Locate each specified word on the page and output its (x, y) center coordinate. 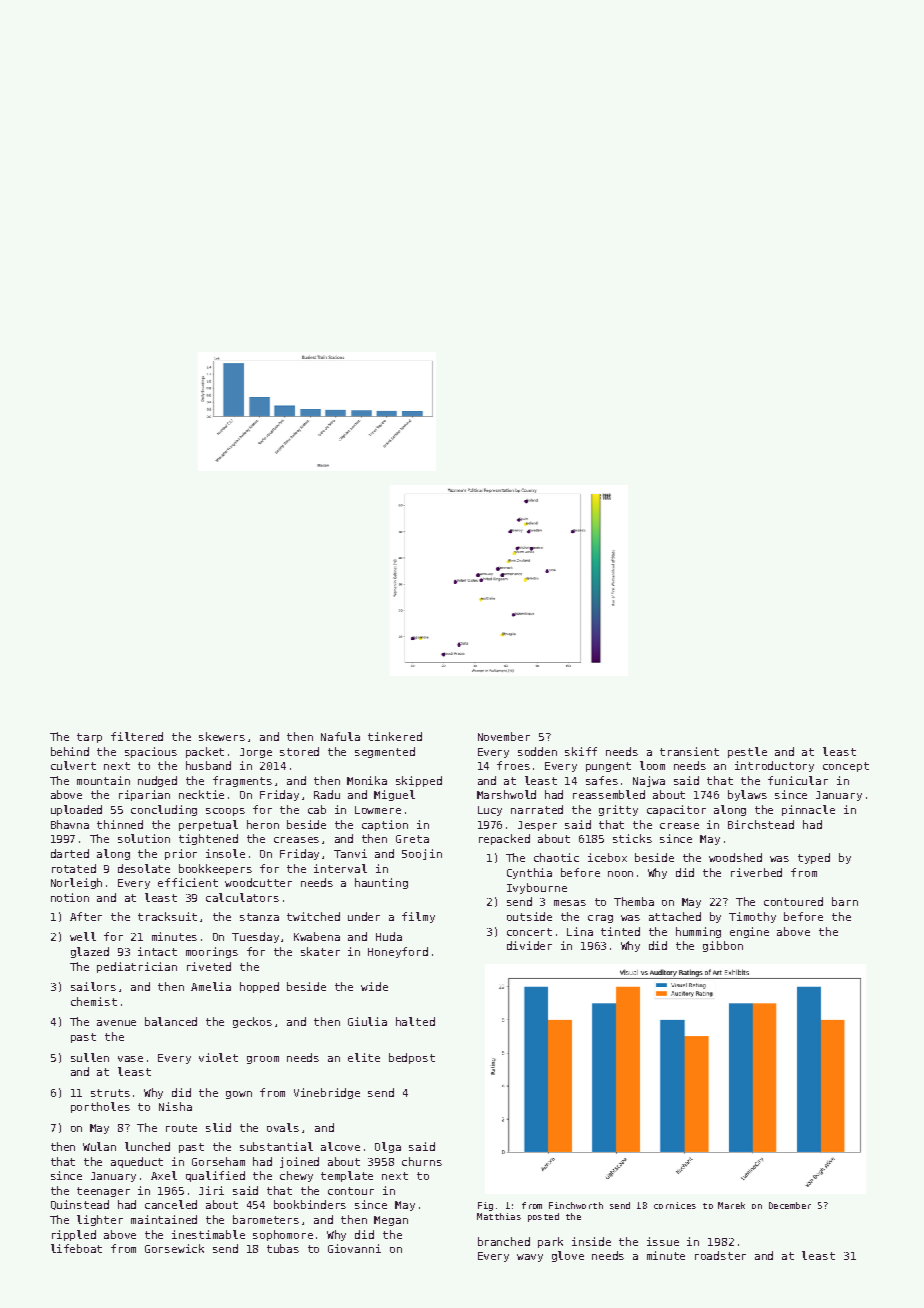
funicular (798, 780)
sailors (93, 986)
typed (814, 858)
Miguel (394, 795)
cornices (675, 1205)
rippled (74, 1235)
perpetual (208, 825)
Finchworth (576, 1205)
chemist (94, 1001)
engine (749, 932)
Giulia (367, 1021)
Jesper (537, 826)
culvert (73, 765)
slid (218, 1127)
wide (374, 986)
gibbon (723, 946)
